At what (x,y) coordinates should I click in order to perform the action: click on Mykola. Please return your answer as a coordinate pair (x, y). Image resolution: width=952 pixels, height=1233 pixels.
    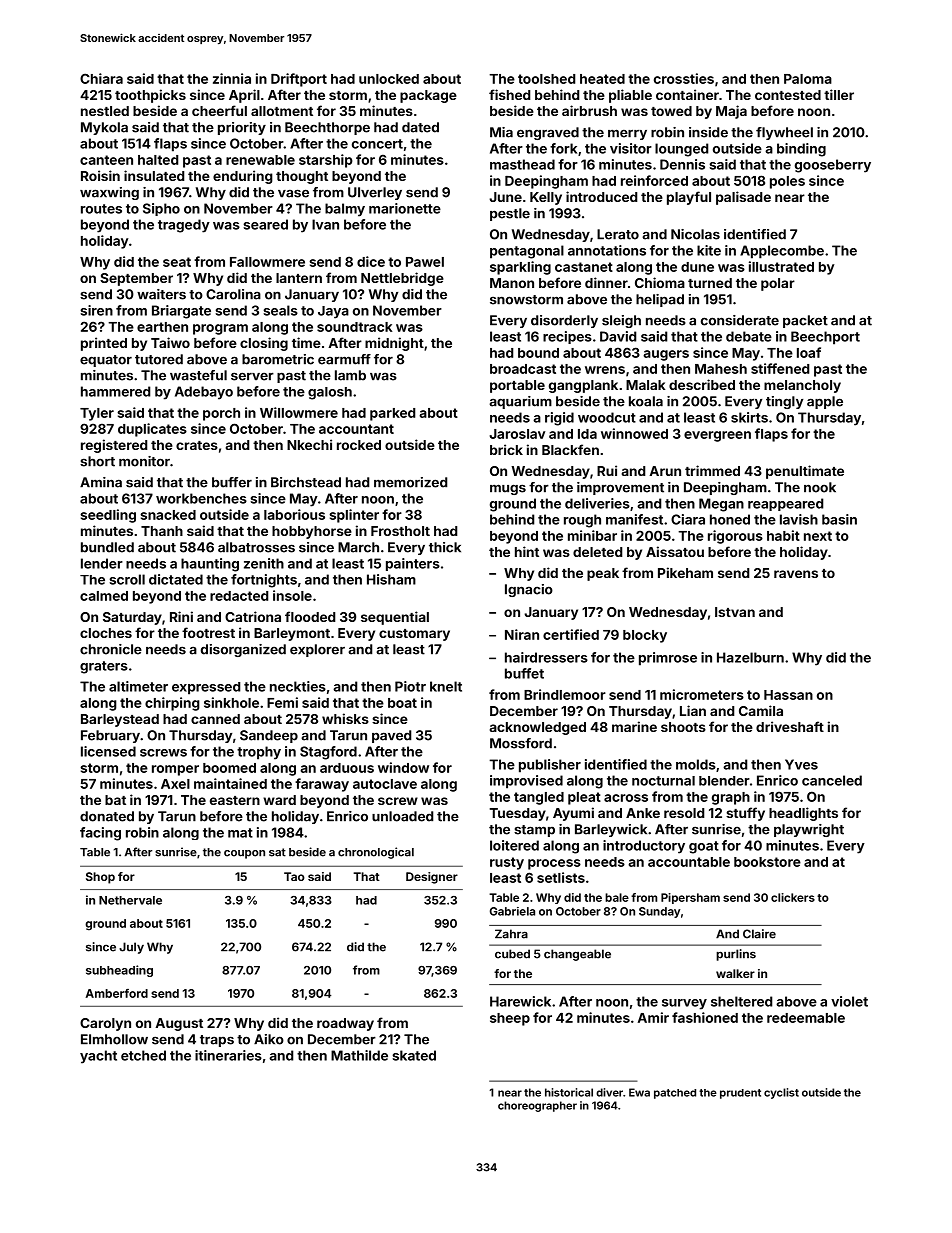
    Looking at the image, I should click on (104, 128).
